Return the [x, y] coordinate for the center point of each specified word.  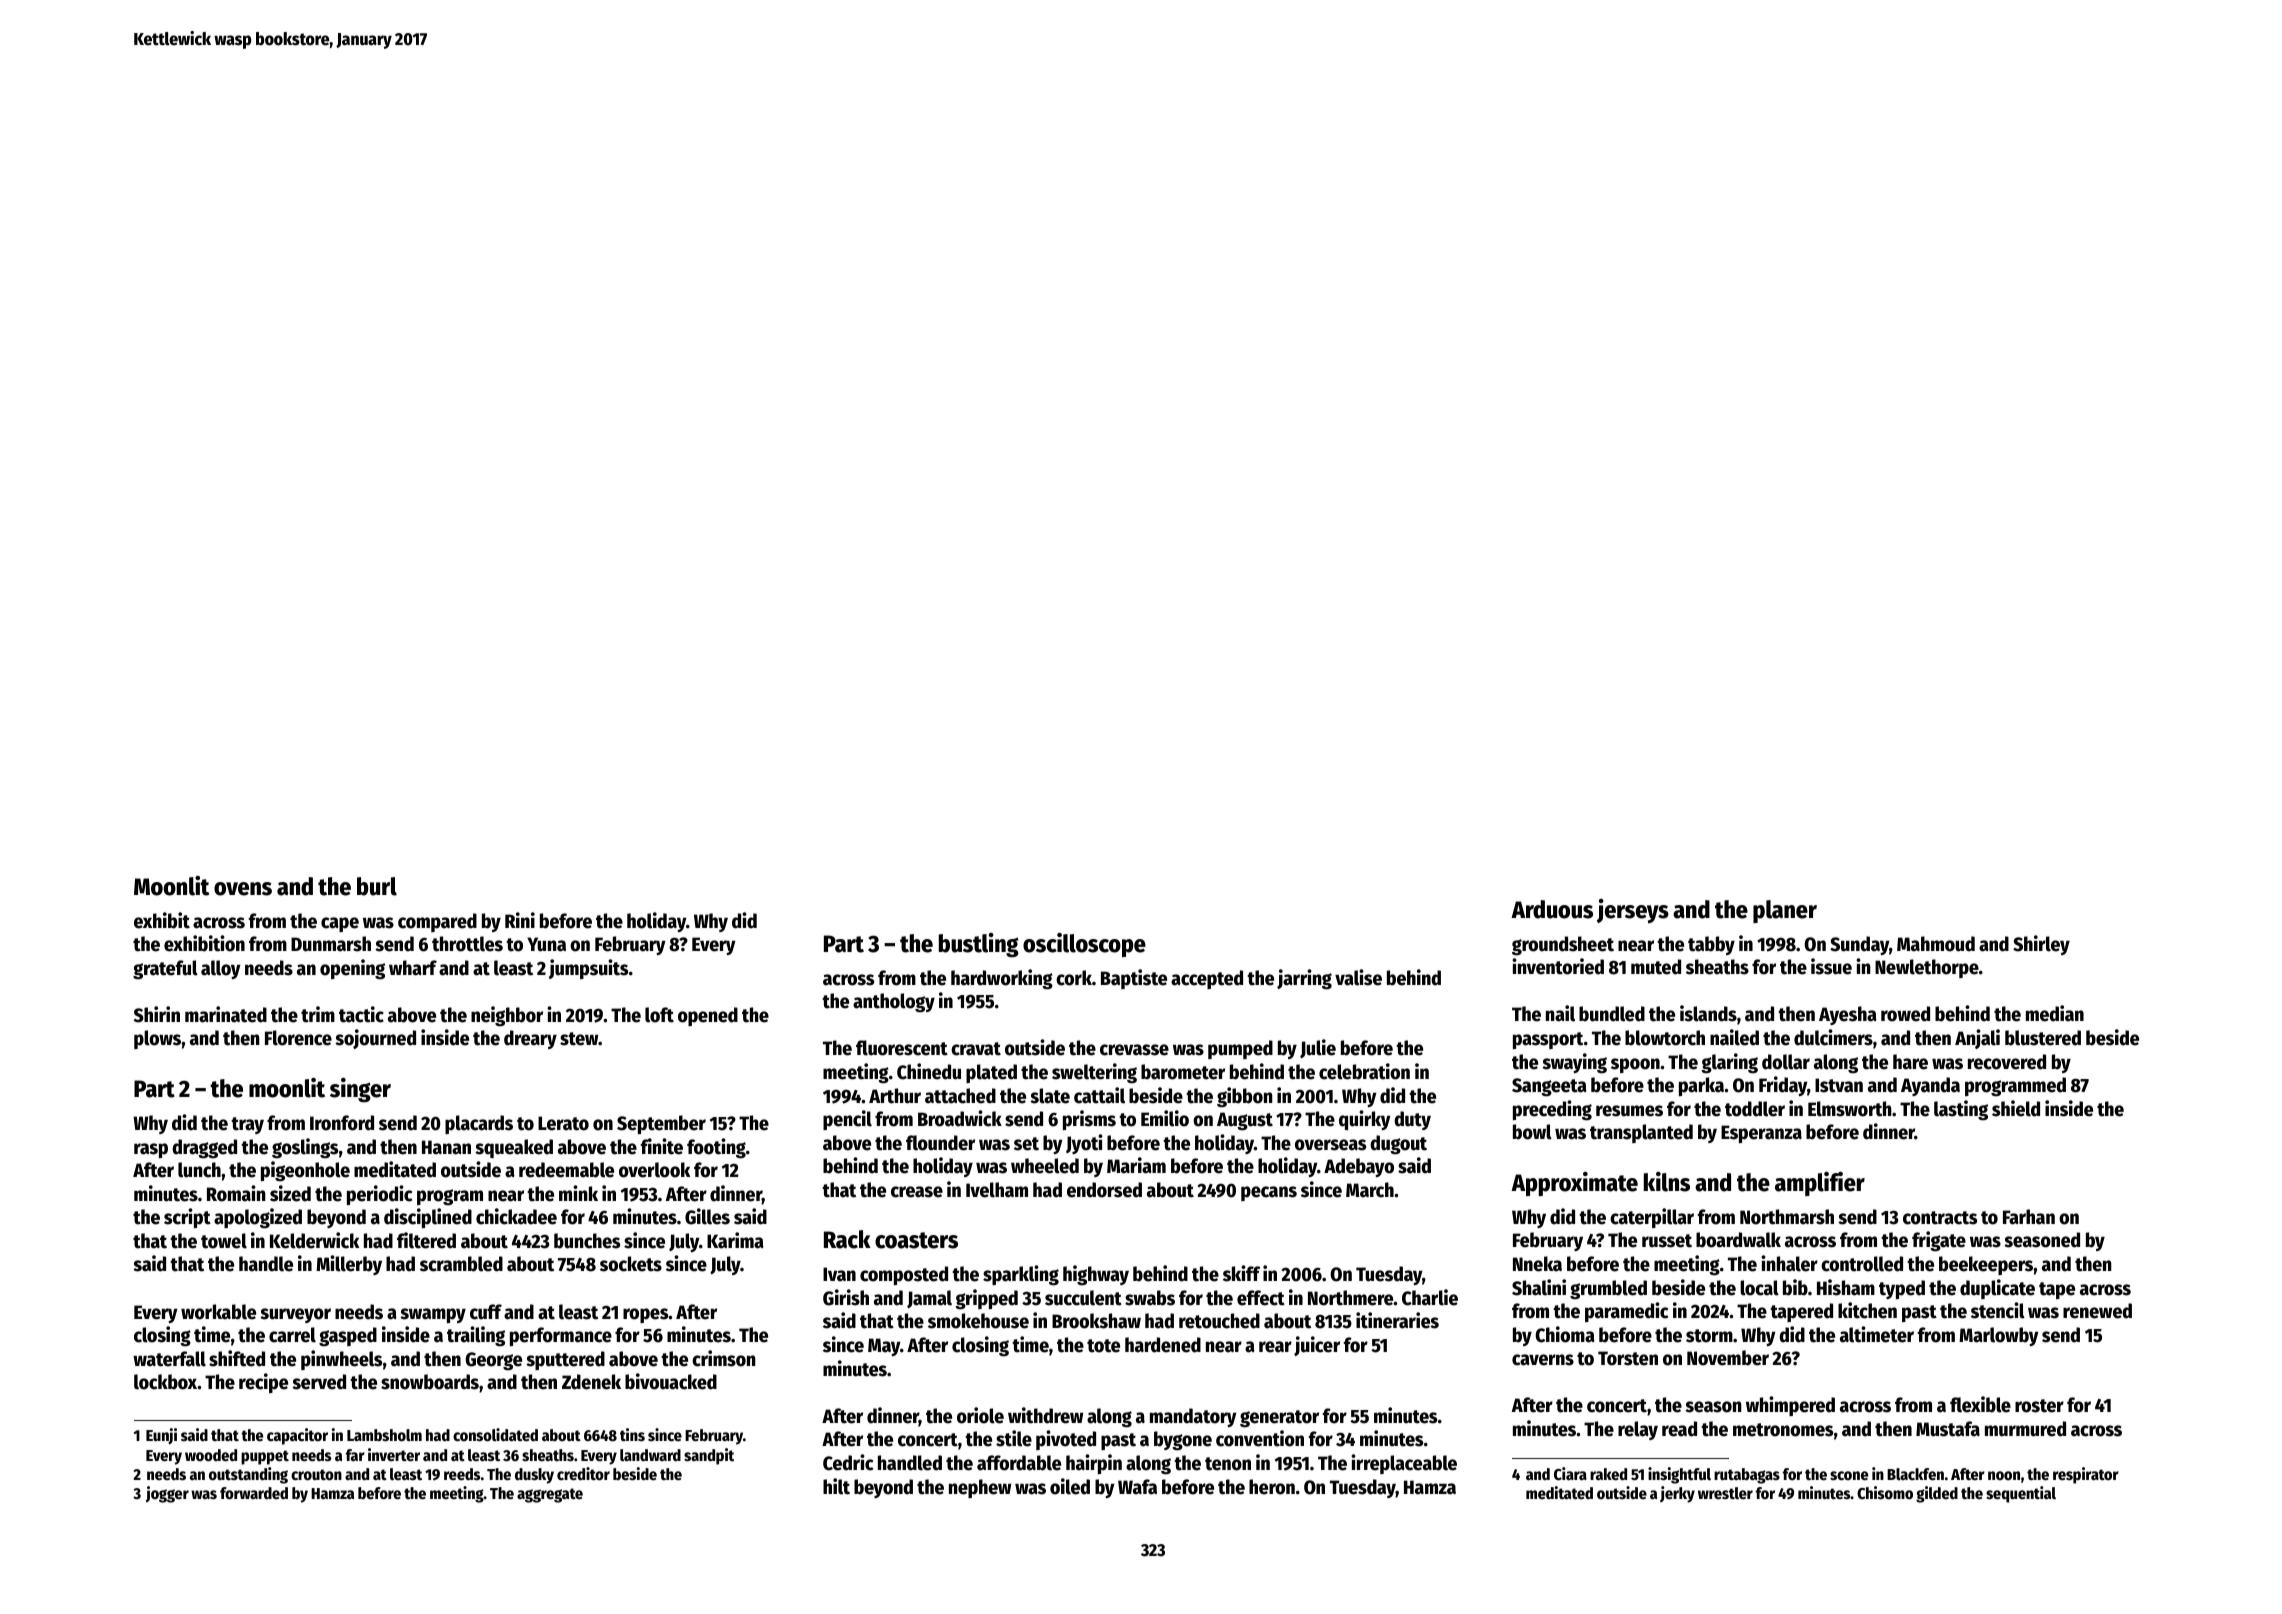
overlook [654, 1170]
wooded [211, 1455]
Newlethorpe [1927, 968]
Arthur [895, 1096]
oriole [980, 1415]
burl [377, 886]
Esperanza [1761, 1134]
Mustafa [1948, 1429]
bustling [979, 945]
